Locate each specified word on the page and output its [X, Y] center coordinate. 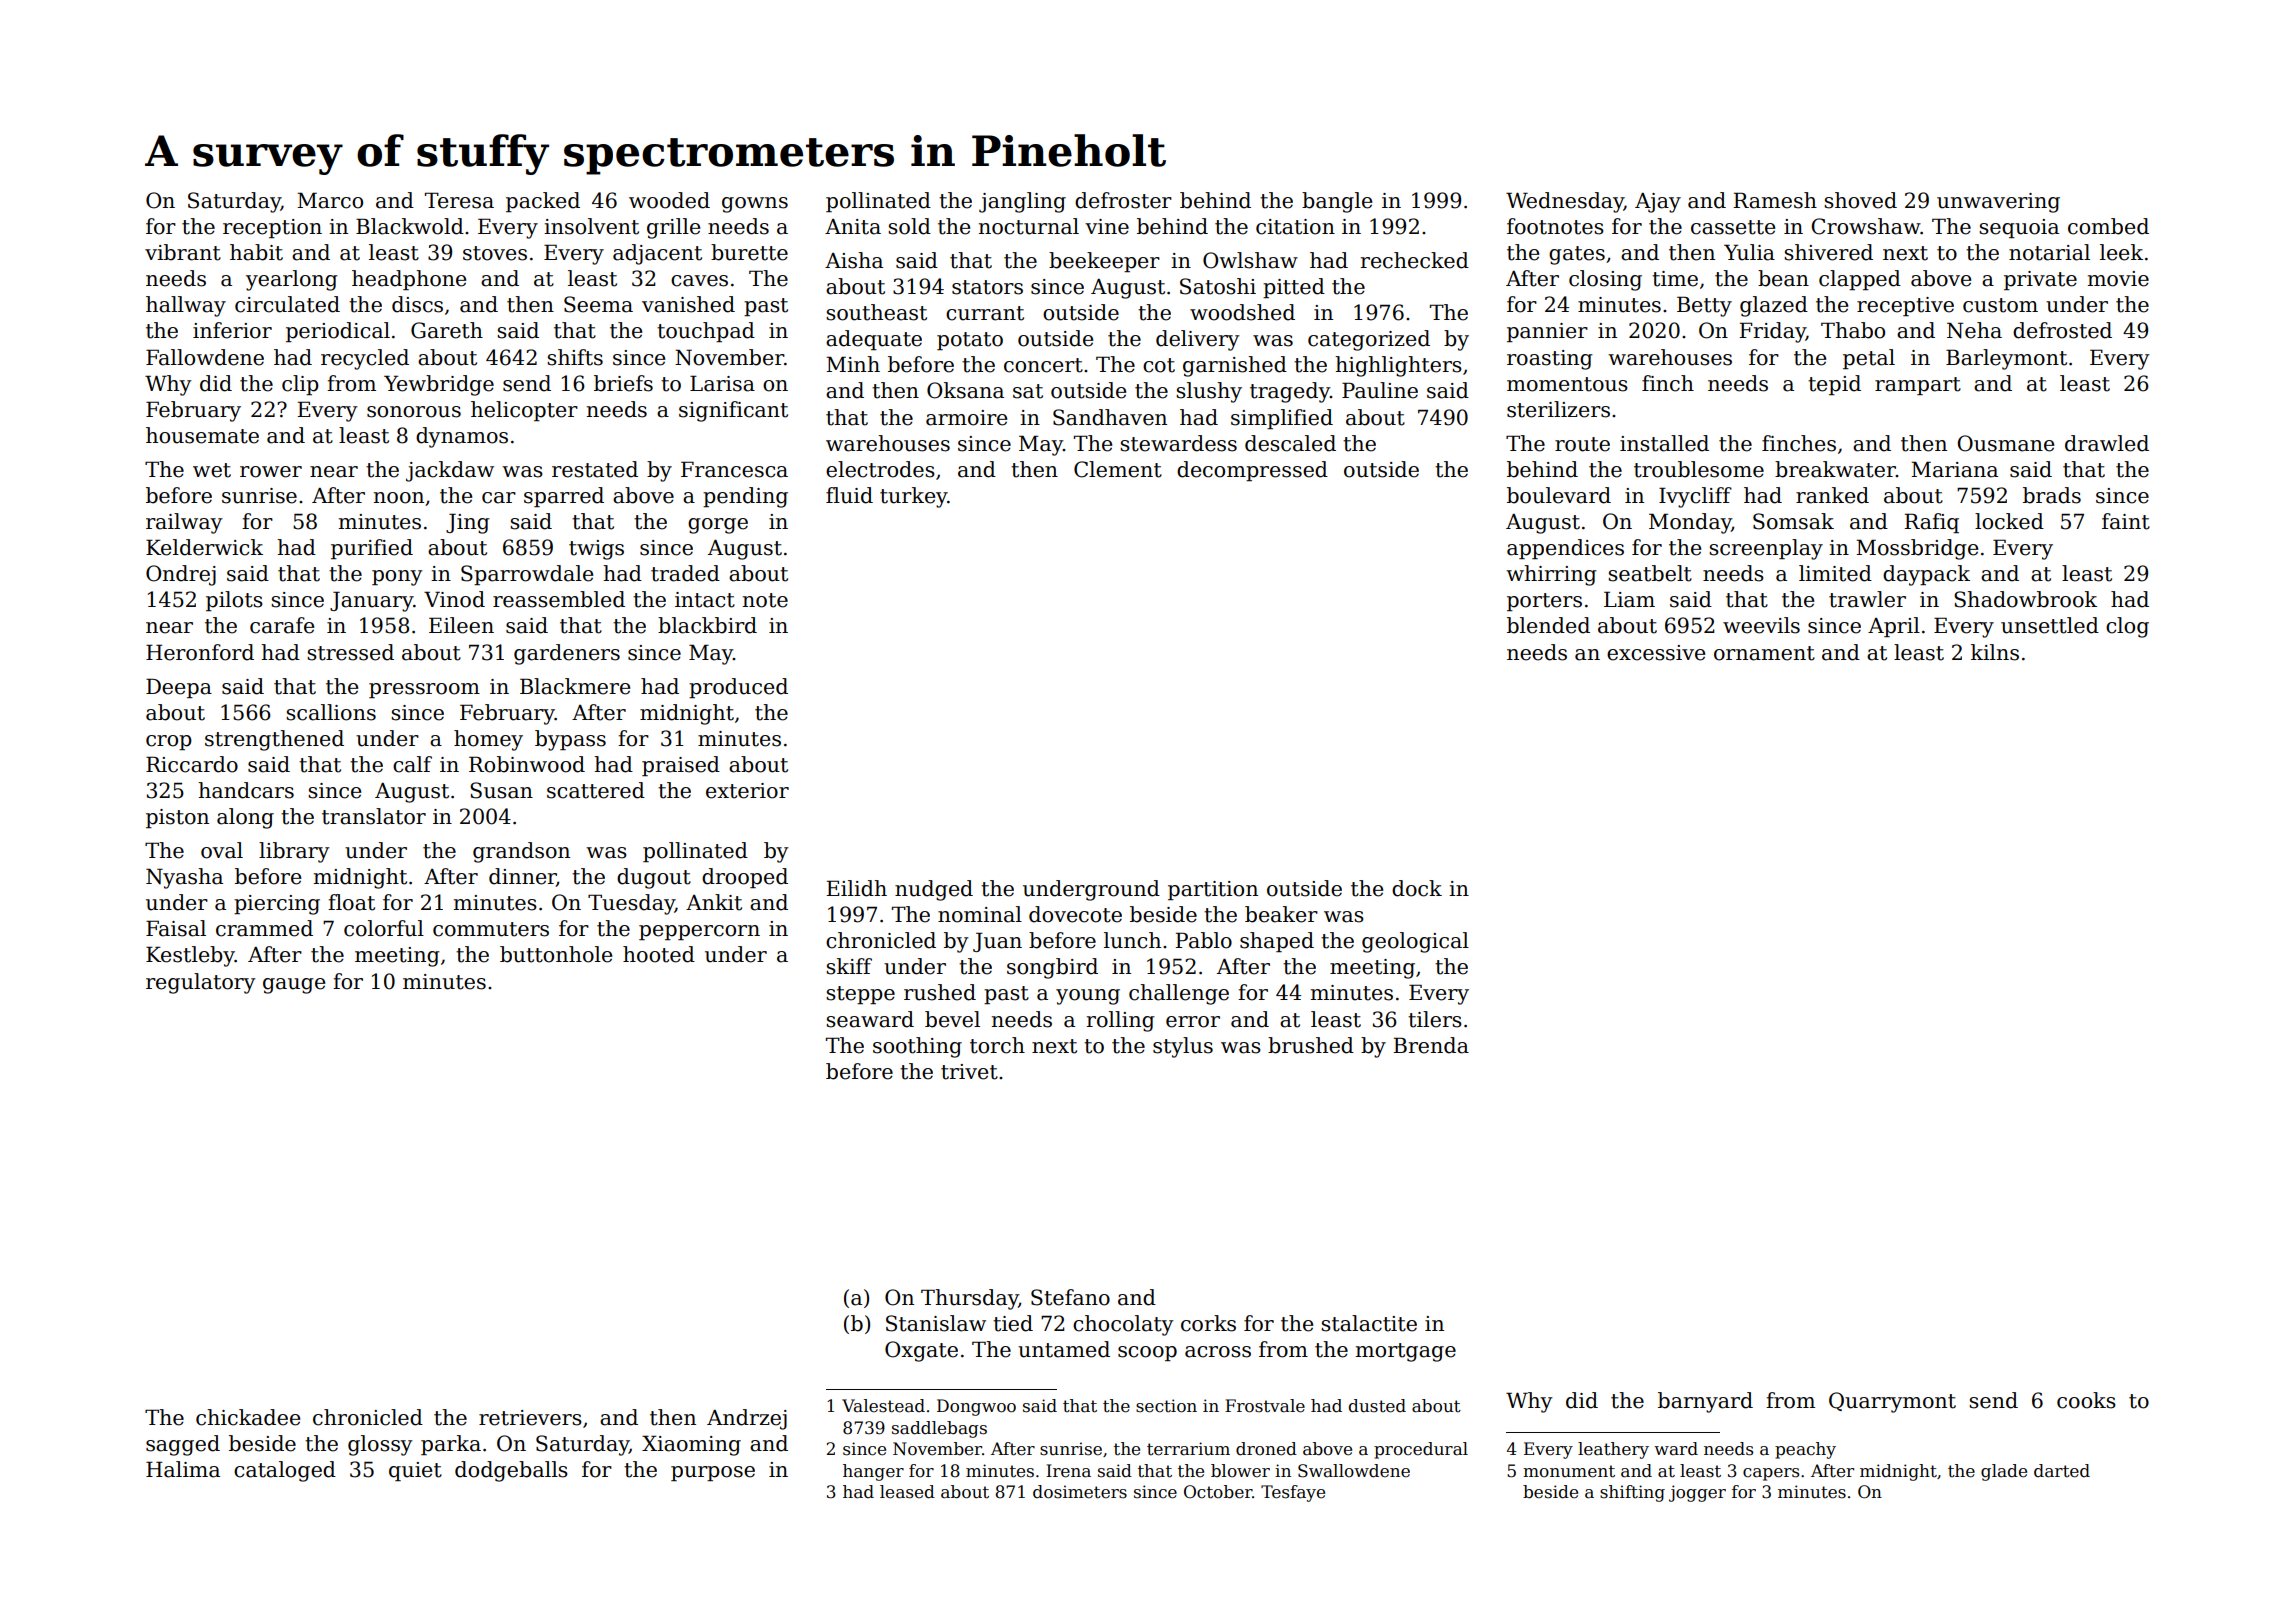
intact [705, 600]
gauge [294, 986]
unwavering [1998, 203]
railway [184, 523]
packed [543, 202]
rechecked [1415, 260]
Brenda [1431, 1045]
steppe [860, 995]
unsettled [2050, 625]
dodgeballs [511, 1471]
